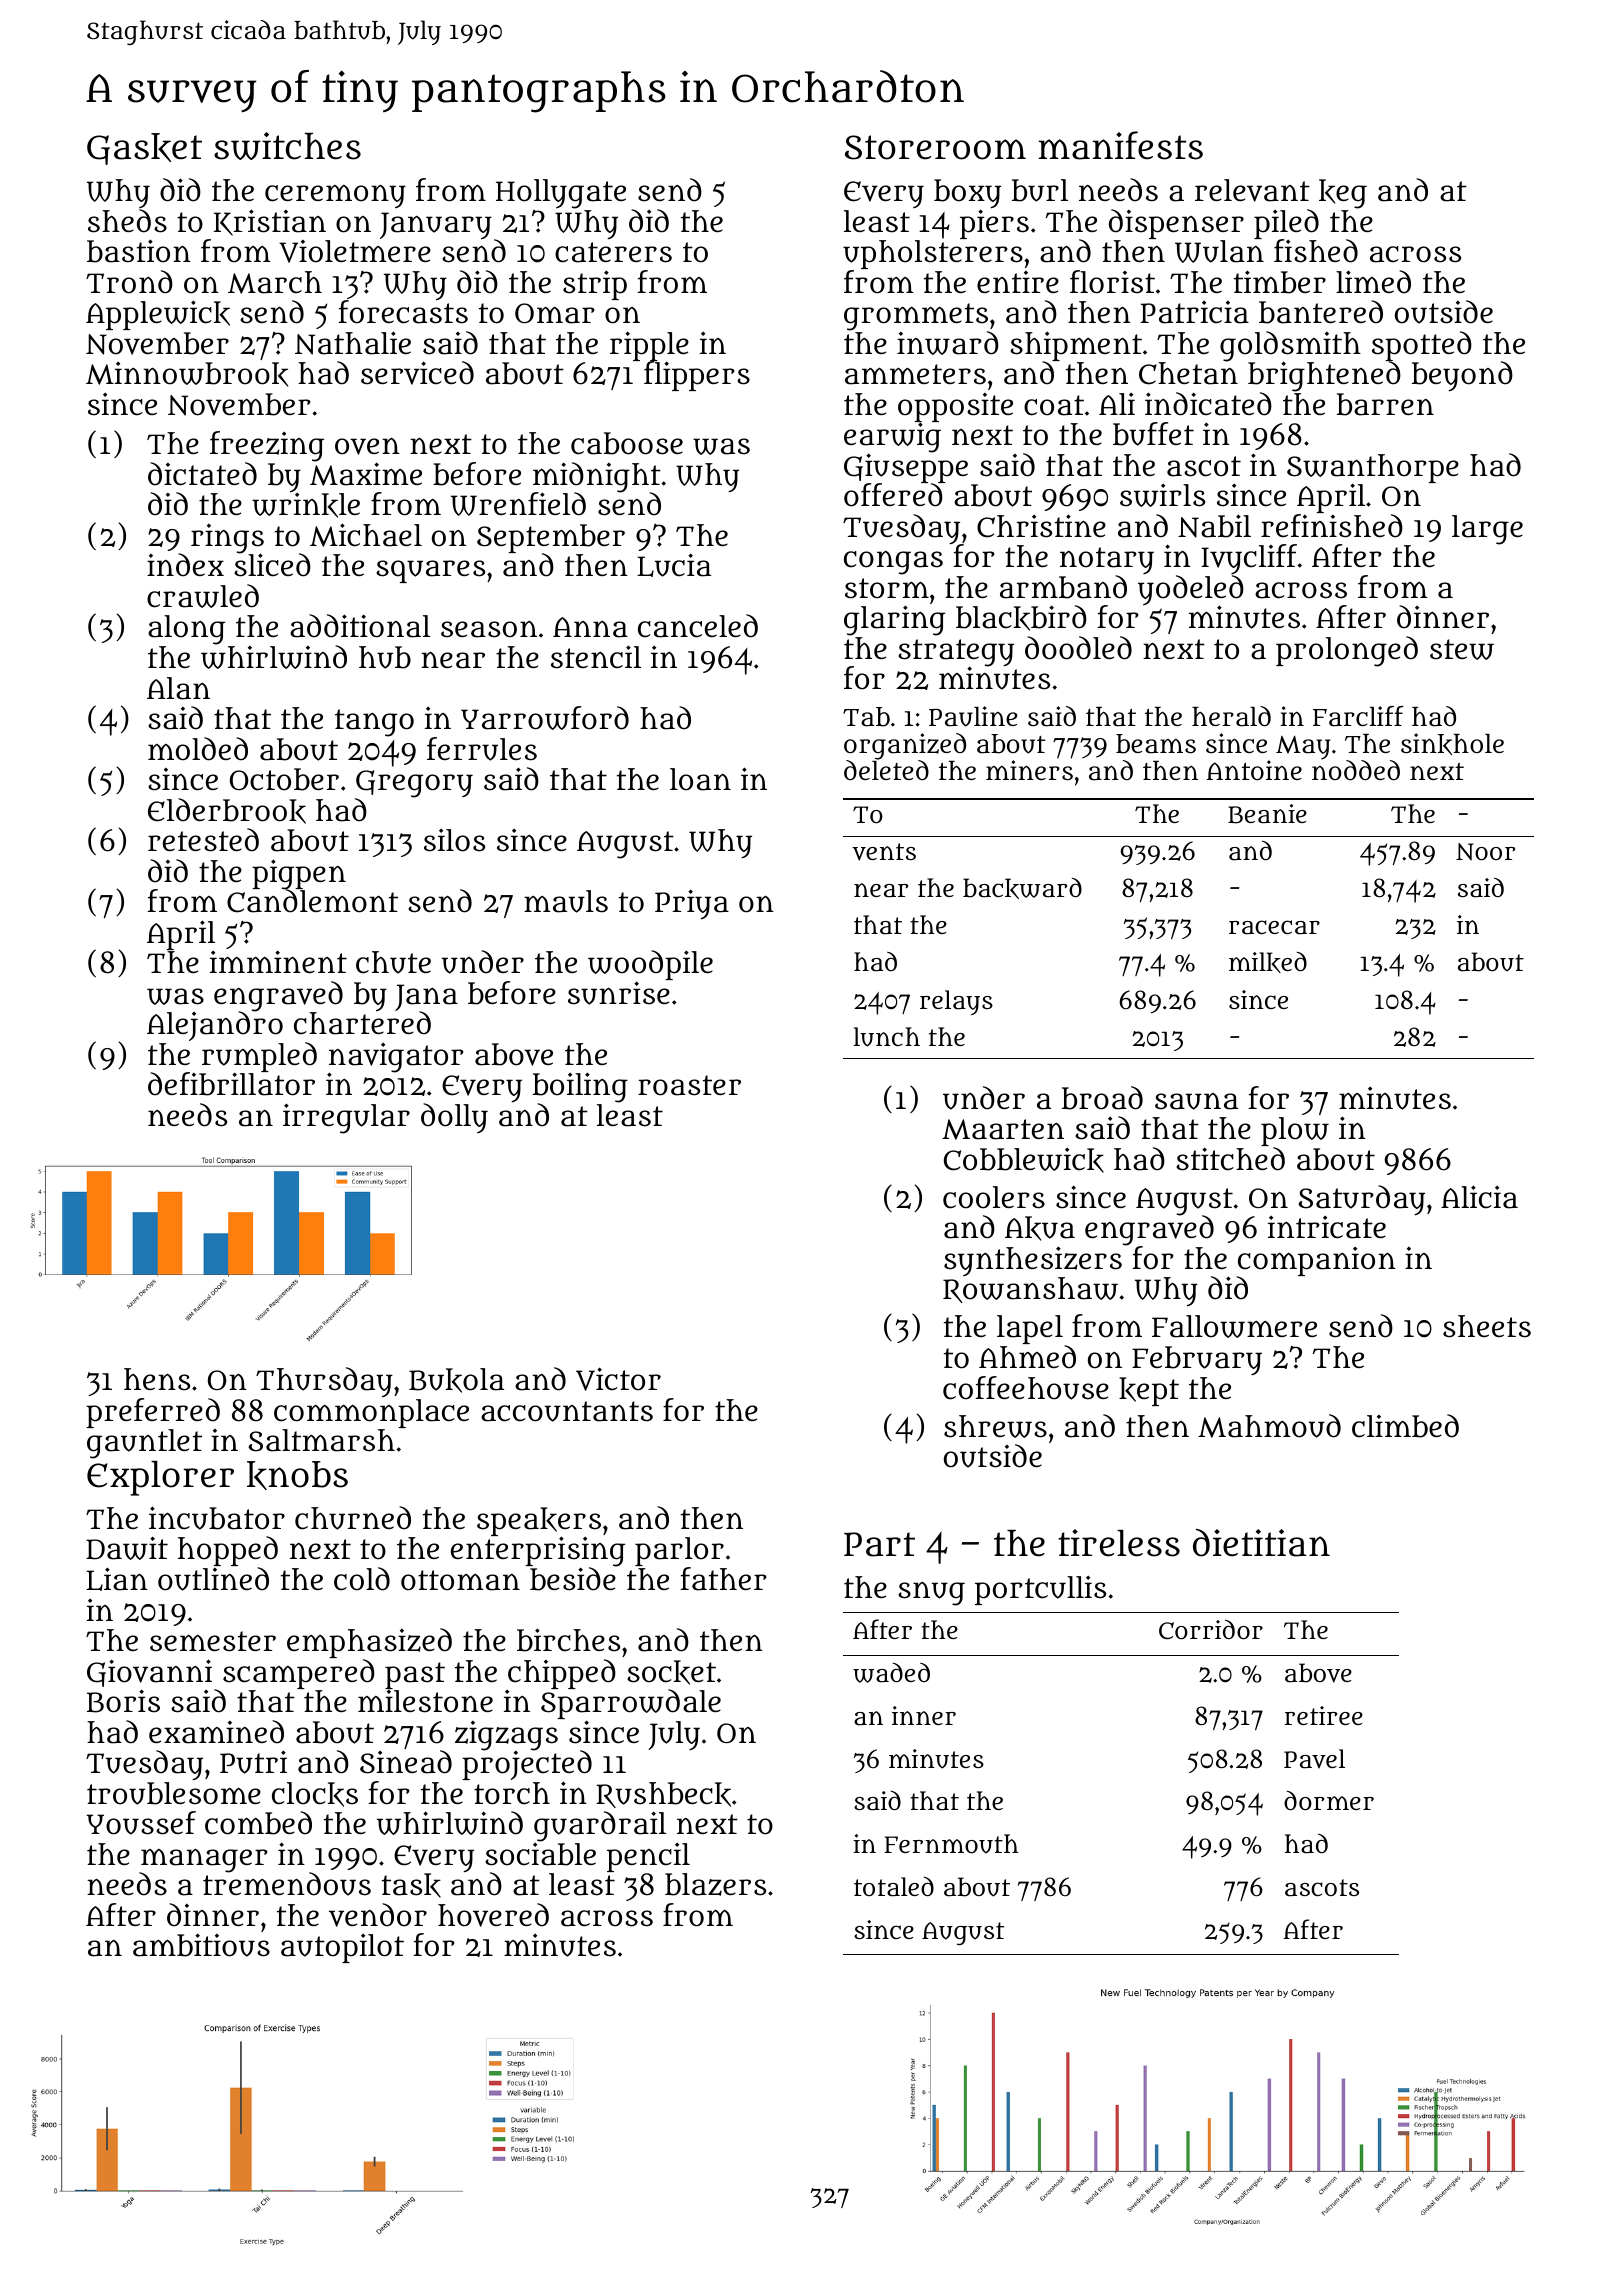  I want to click on Storeroom, so click(935, 147).
